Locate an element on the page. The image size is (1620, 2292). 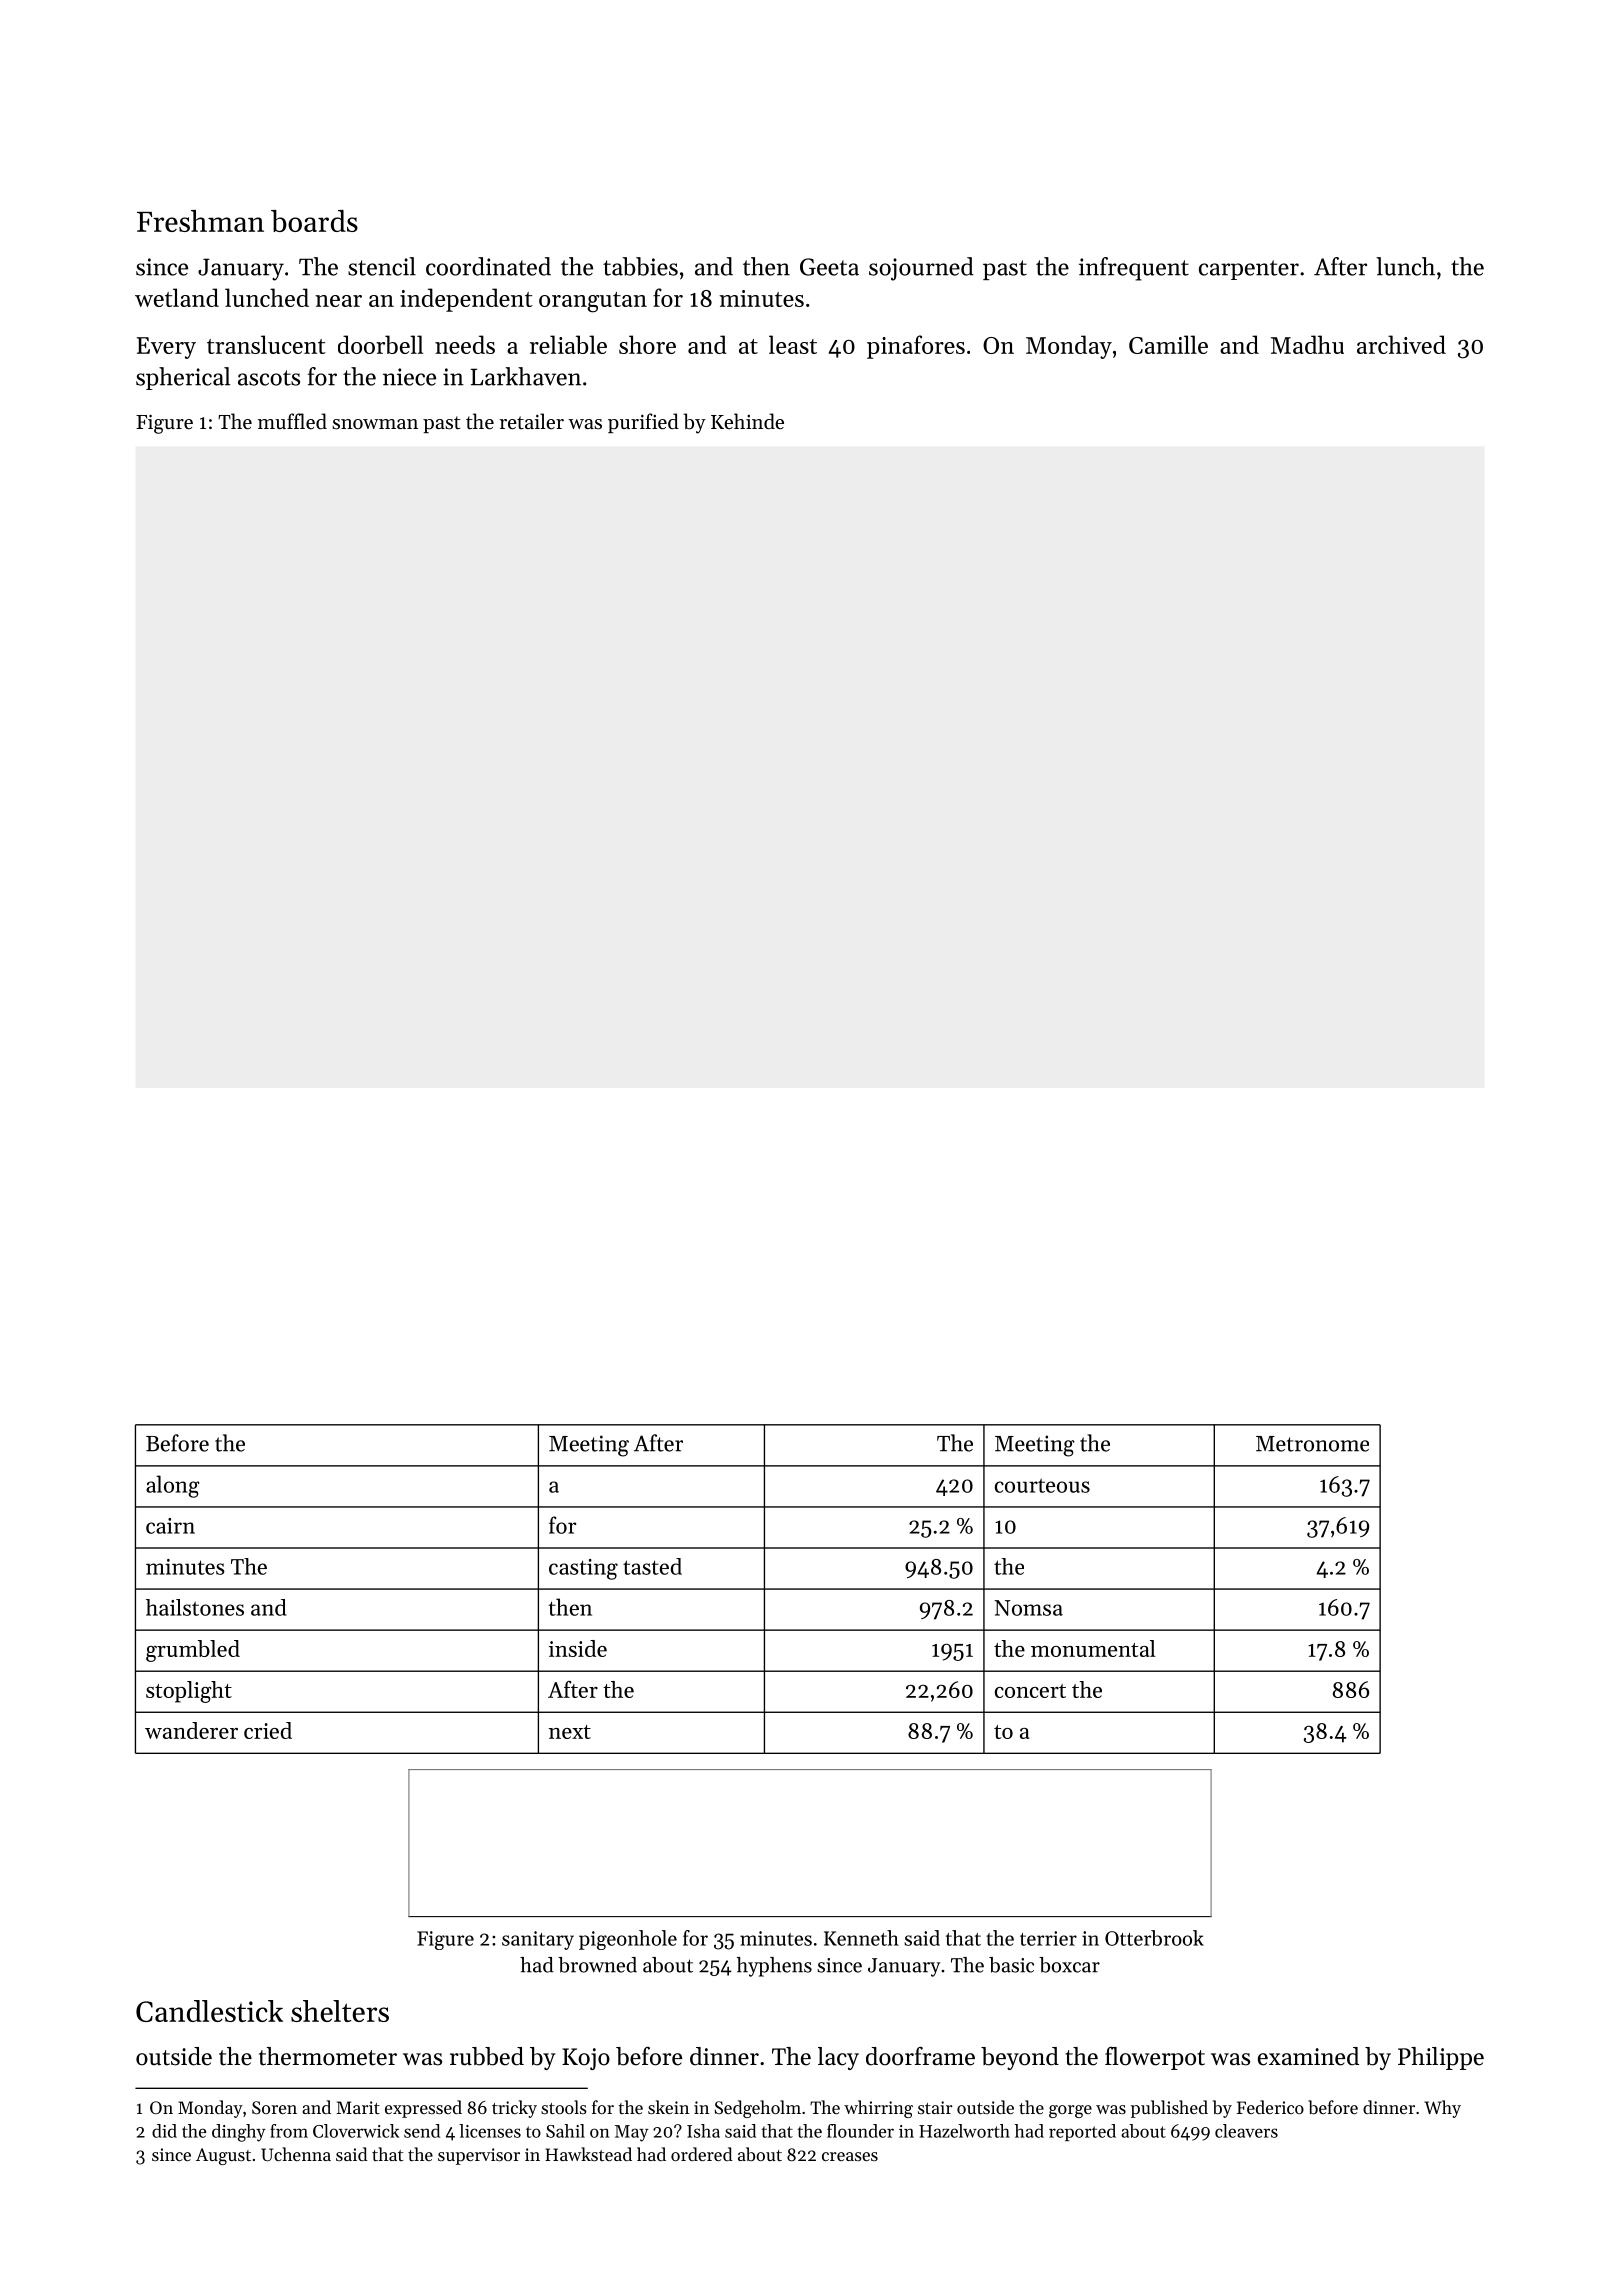
Metronome is located at coordinates (1312, 1444).
